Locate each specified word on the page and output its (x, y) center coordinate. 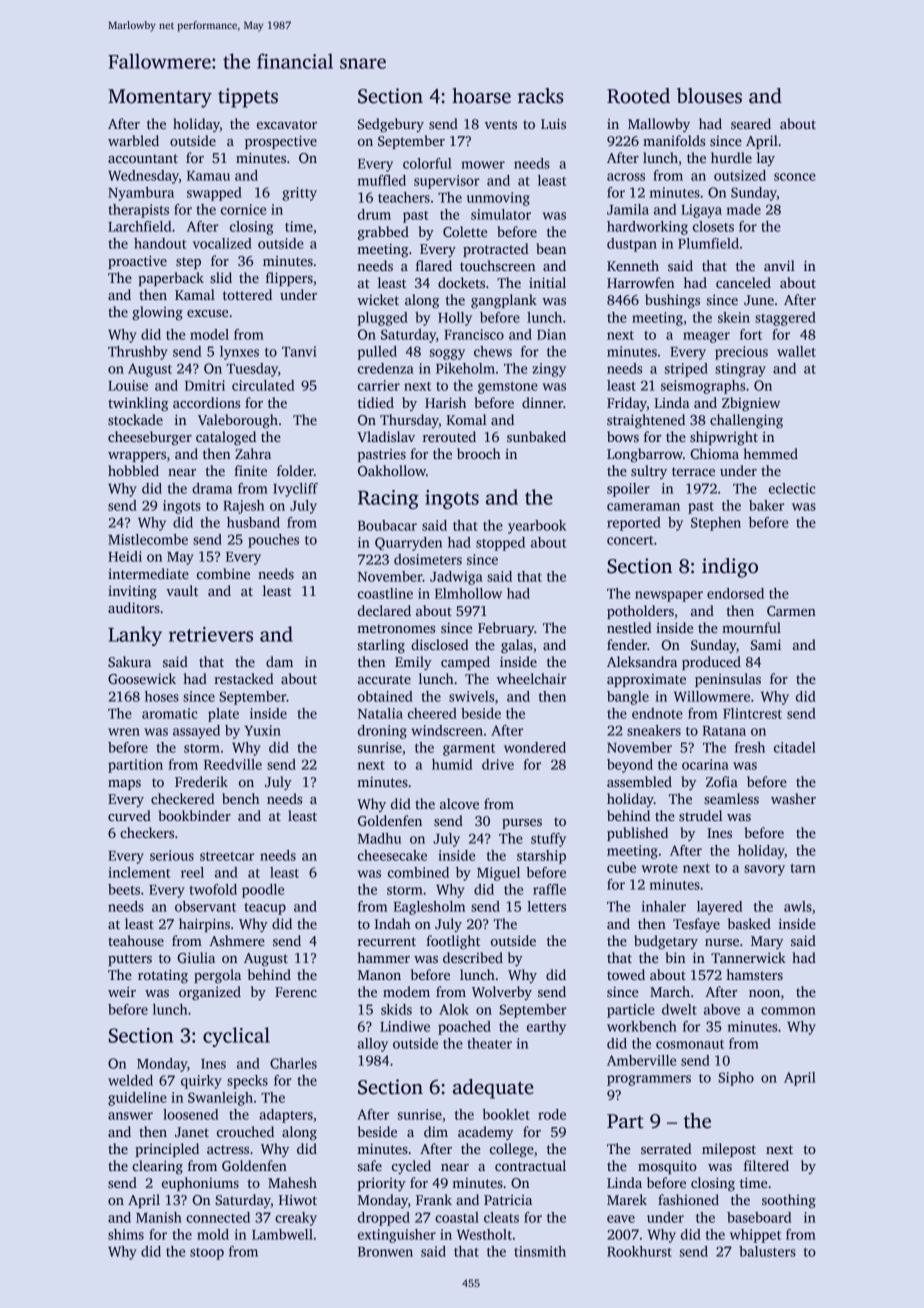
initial (547, 282)
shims (126, 1234)
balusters (767, 1251)
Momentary (160, 98)
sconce (795, 177)
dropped (384, 1219)
